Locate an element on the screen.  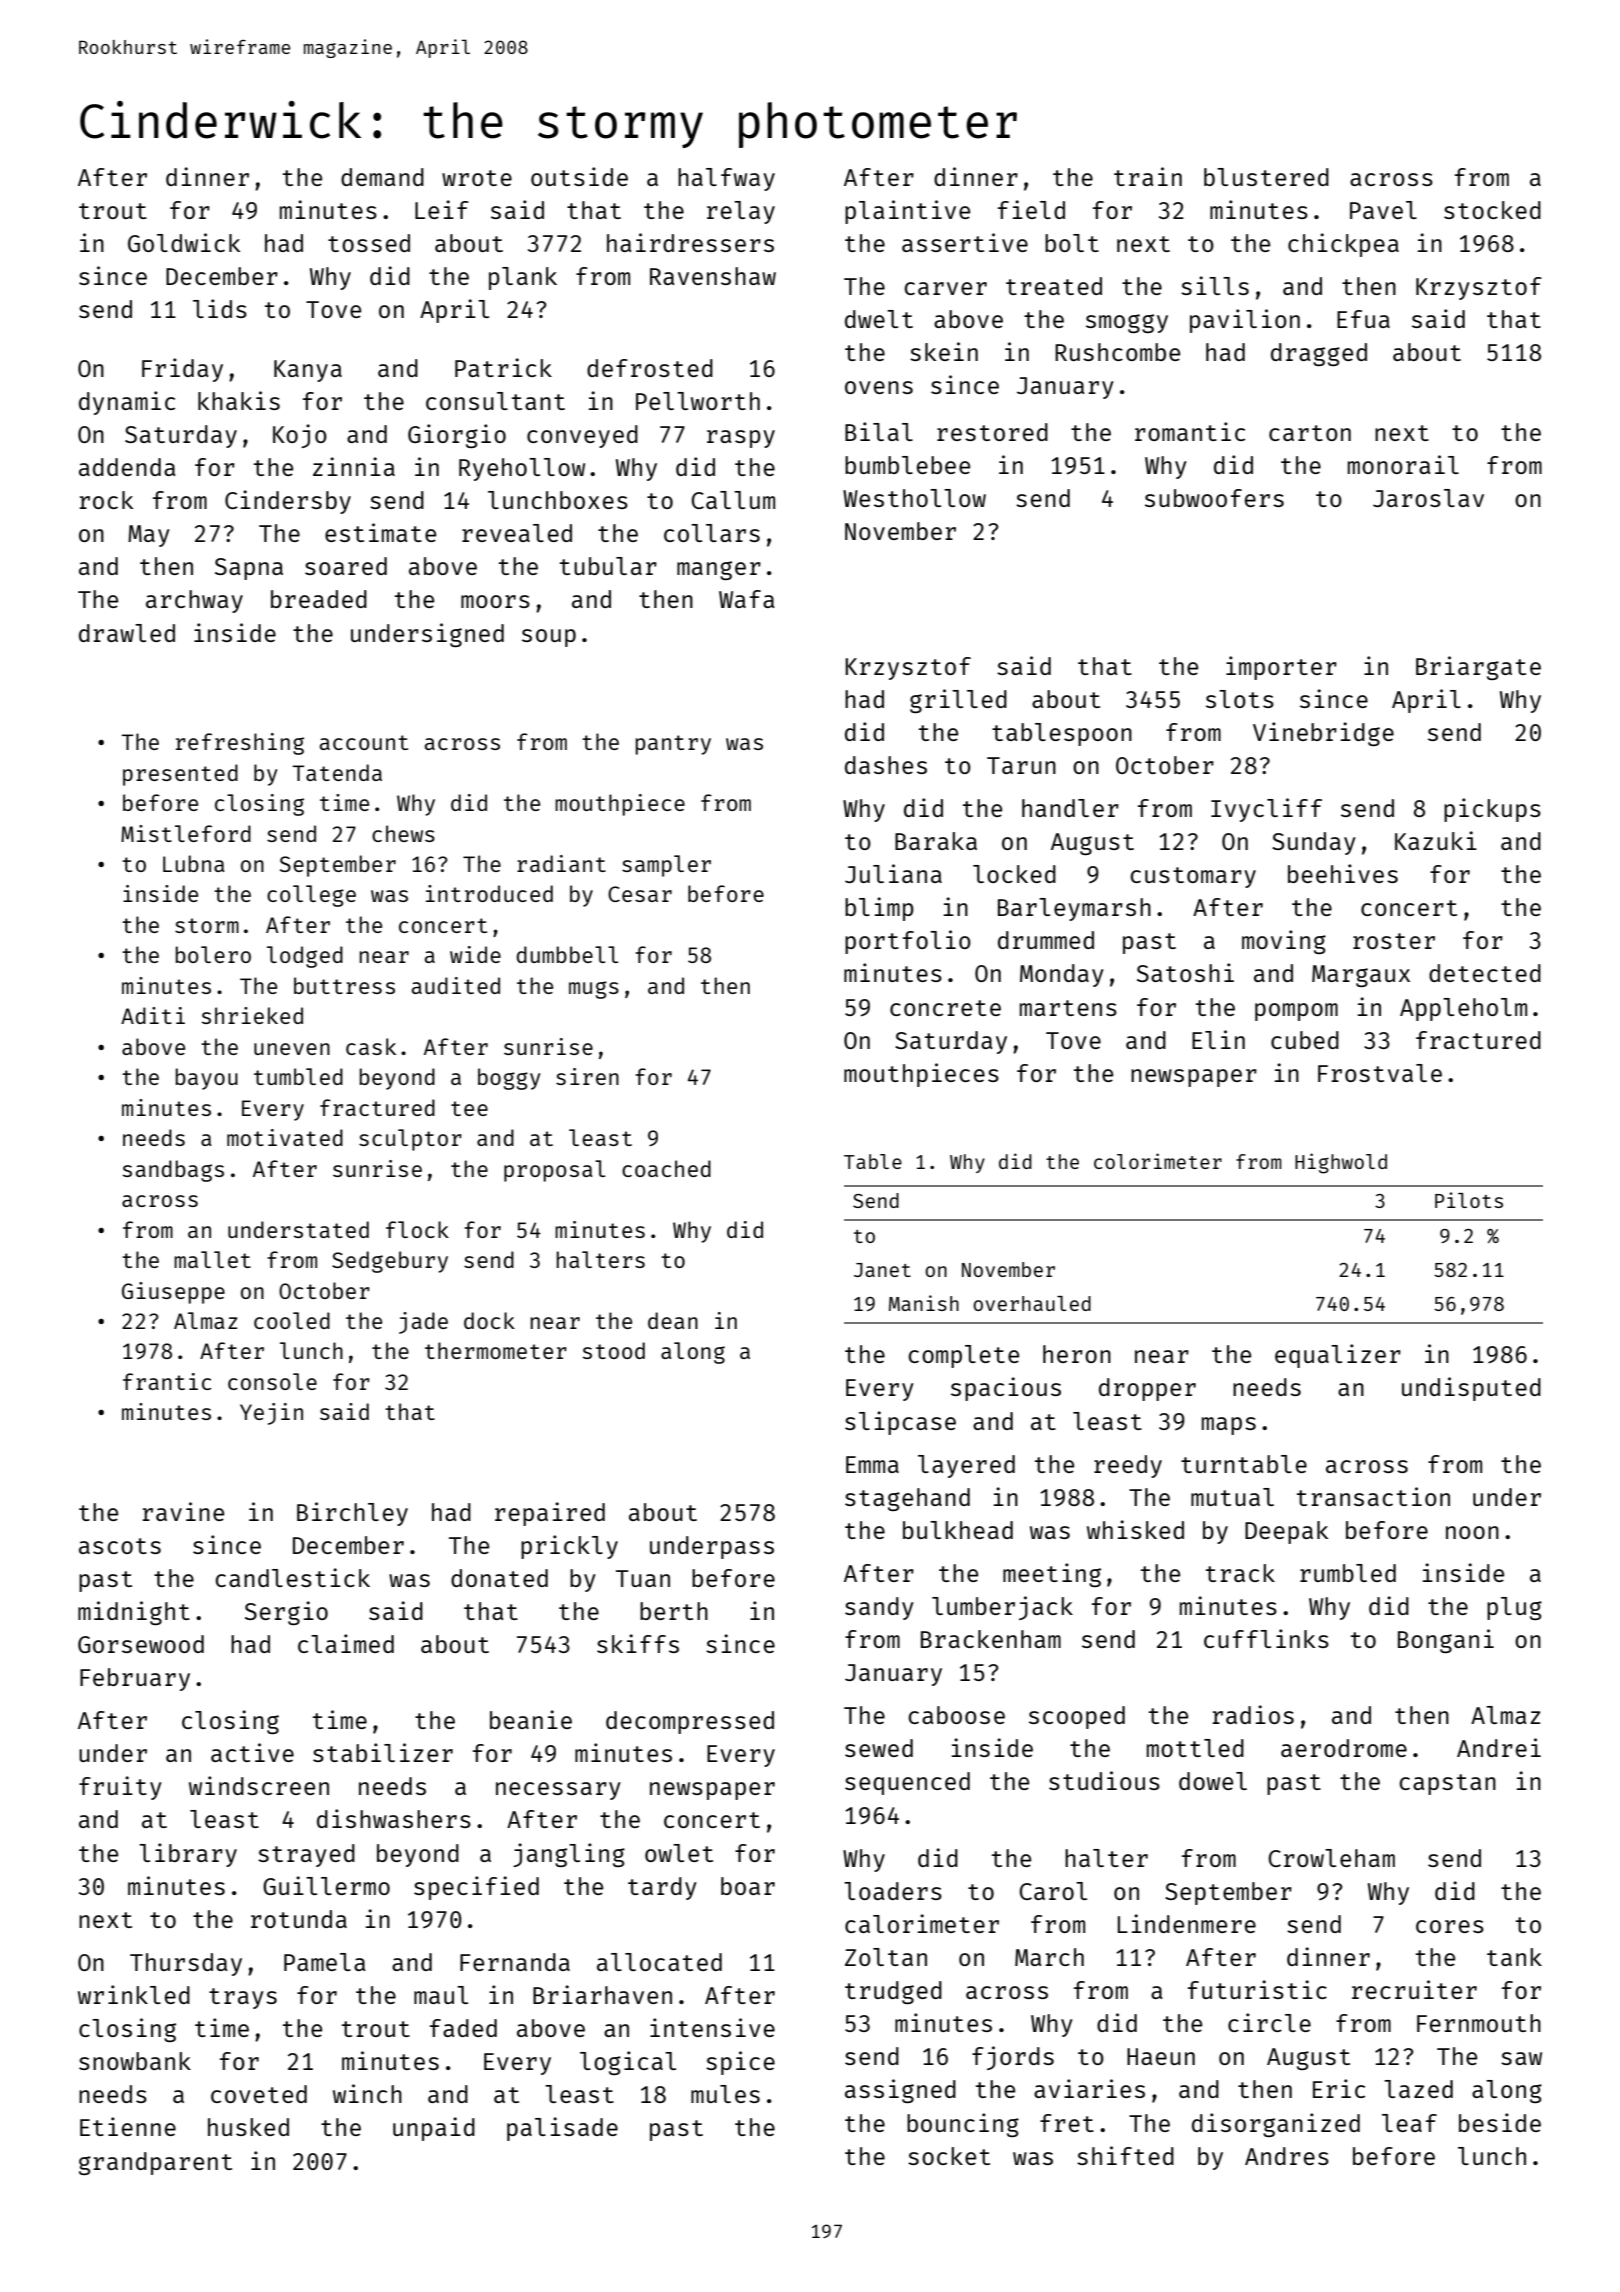
blustered is located at coordinates (1266, 177).
